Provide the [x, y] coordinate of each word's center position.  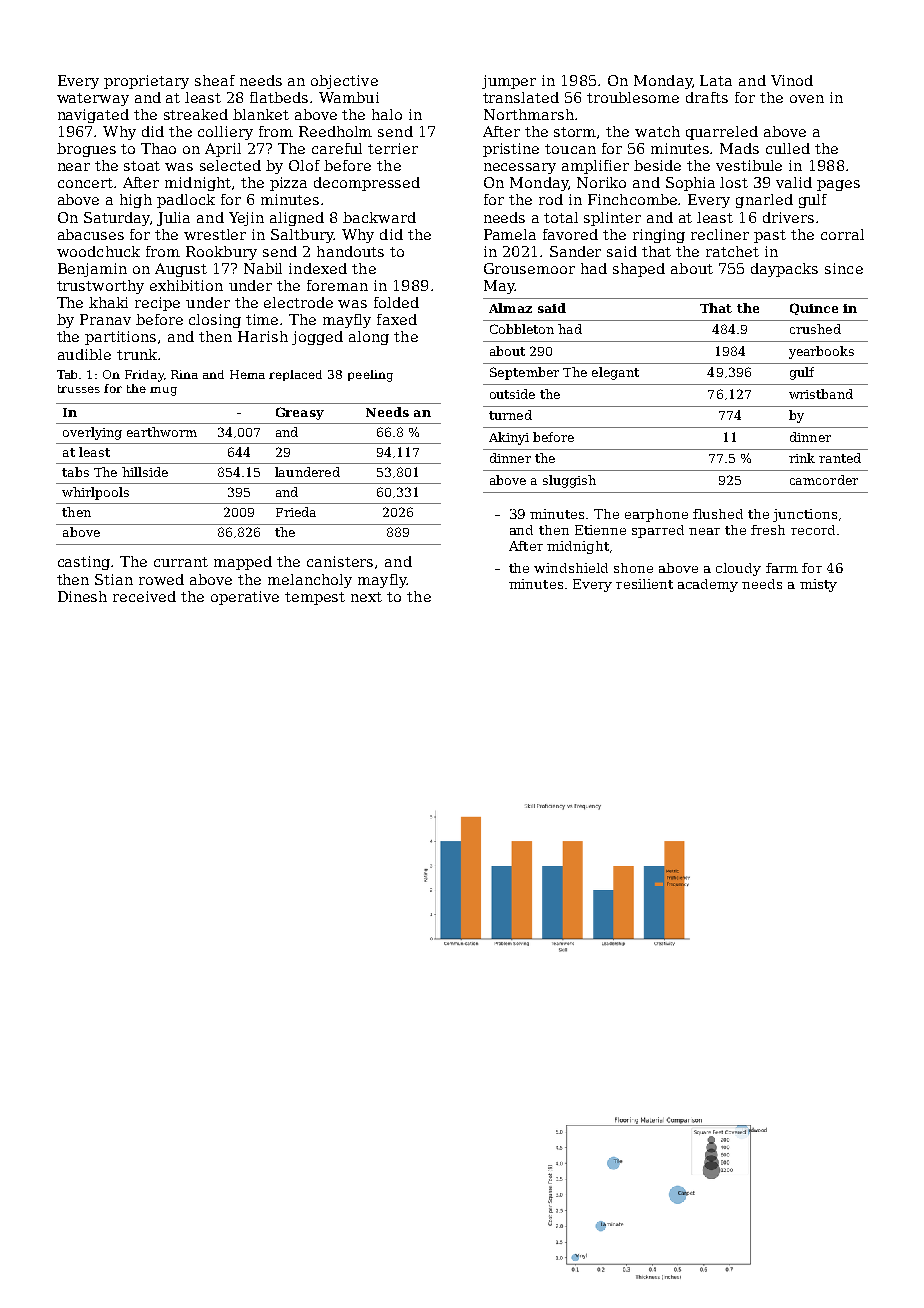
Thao [158, 148]
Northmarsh [529, 114]
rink [802, 458]
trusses [79, 389]
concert [85, 183]
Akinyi [509, 438]
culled [788, 148]
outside [512, 394]
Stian [114, 579]
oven [807, 99]
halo [387, 114]
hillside [145, 472]
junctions [805, 515]
